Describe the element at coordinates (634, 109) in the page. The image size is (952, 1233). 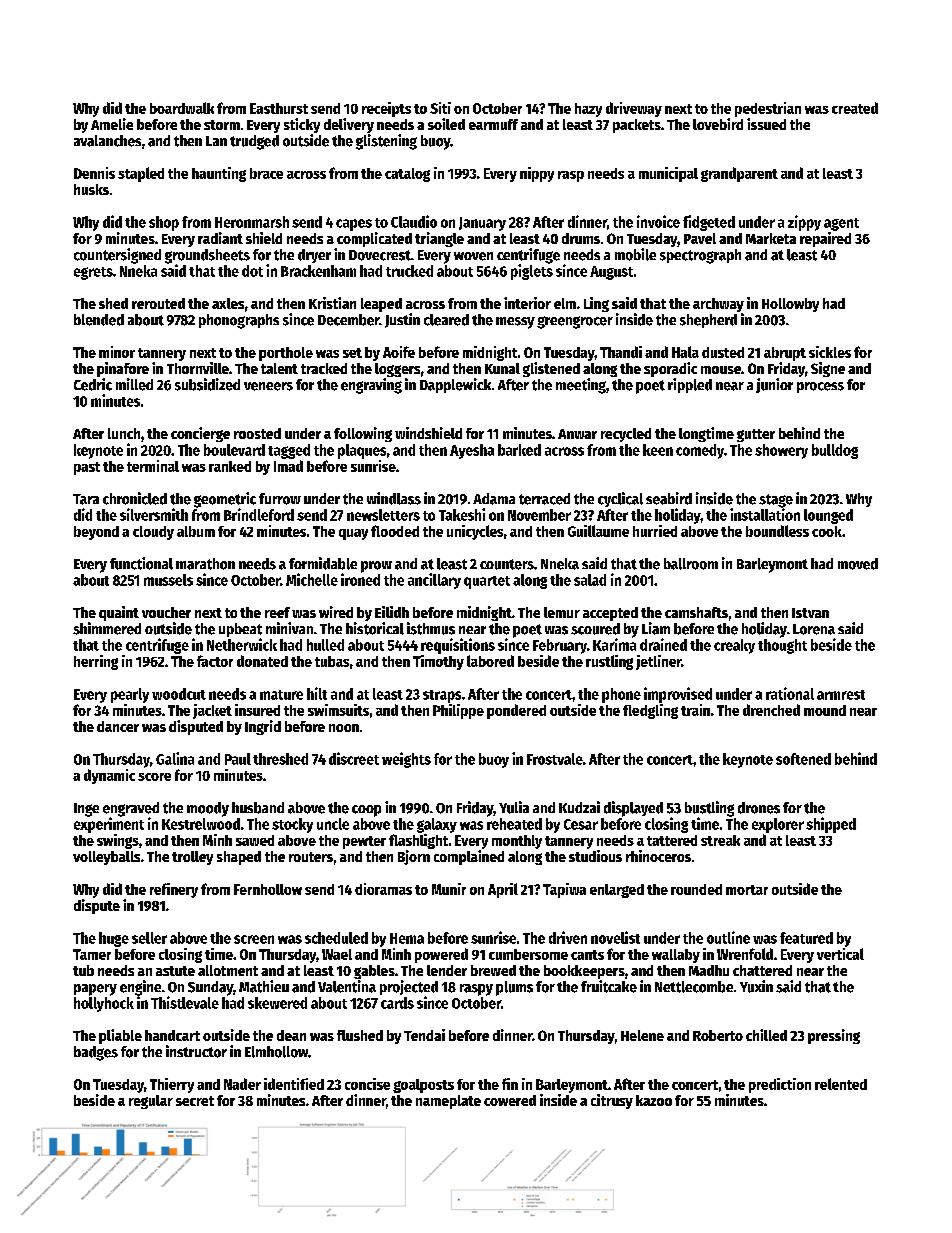
I see `driveway` at that location.
